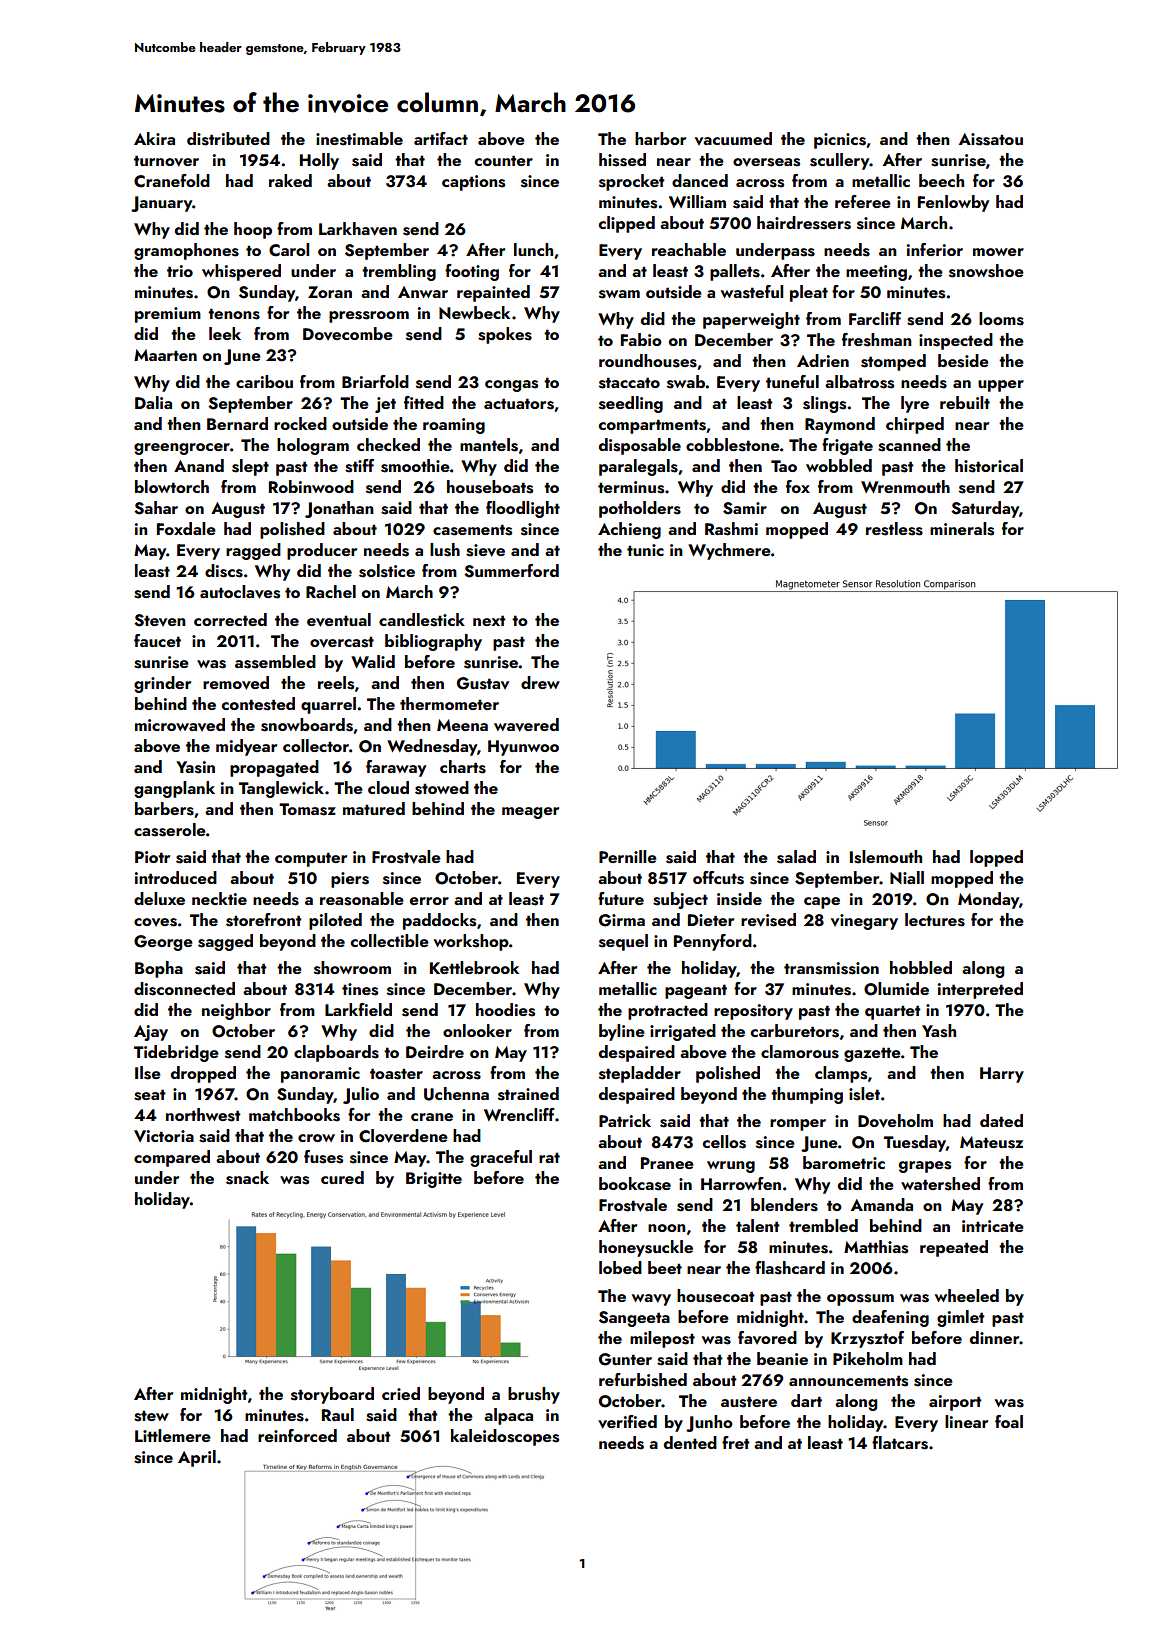 The image size is (1158, 1638). Describe the element at coordinates (875, 318) in the screenshot. I see `Farcliff` at that location.
